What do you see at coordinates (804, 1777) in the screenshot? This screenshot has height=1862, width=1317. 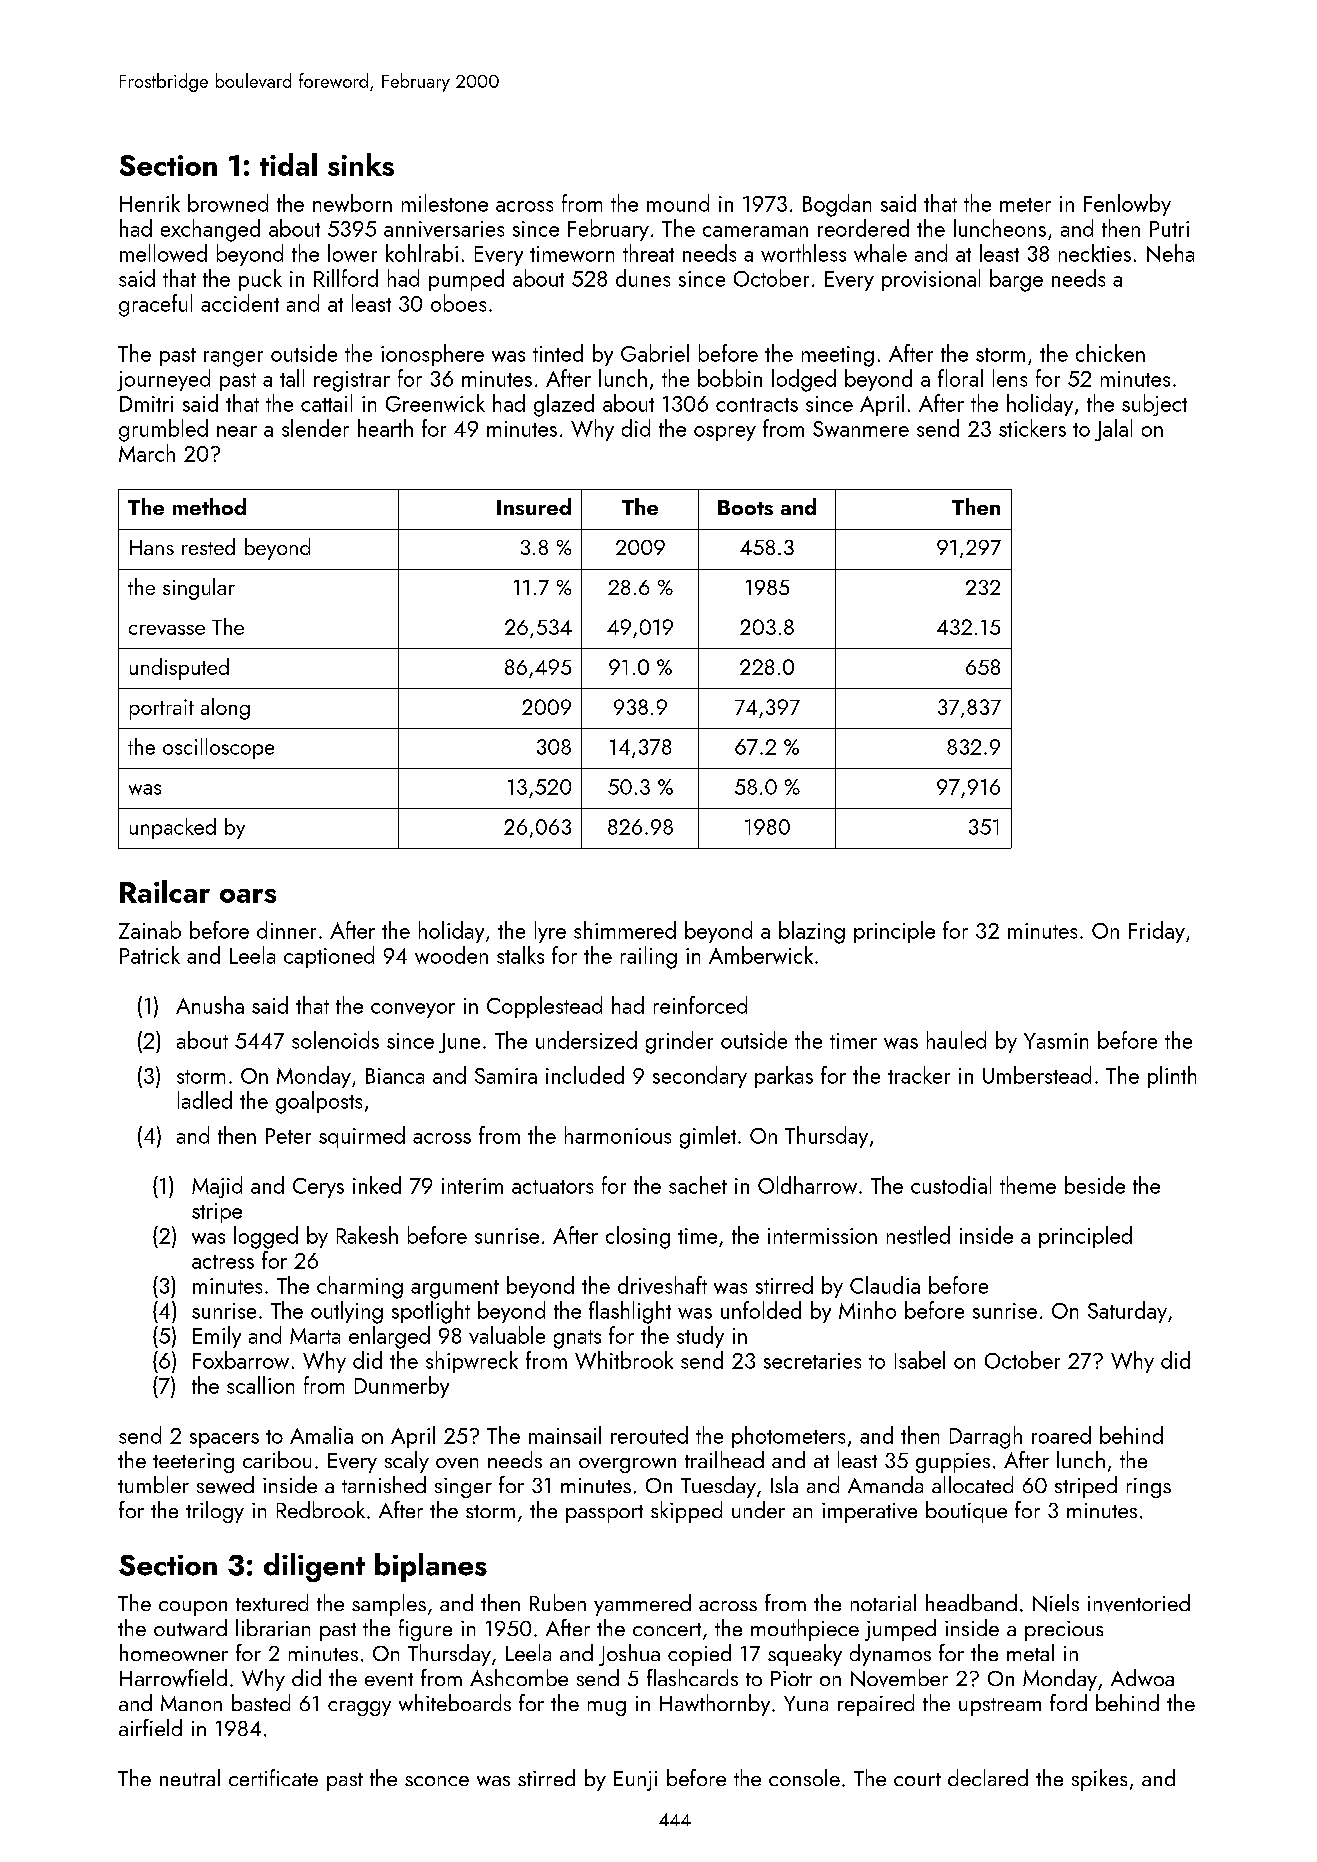 I see `console` at bounding box center [804, 1777].
